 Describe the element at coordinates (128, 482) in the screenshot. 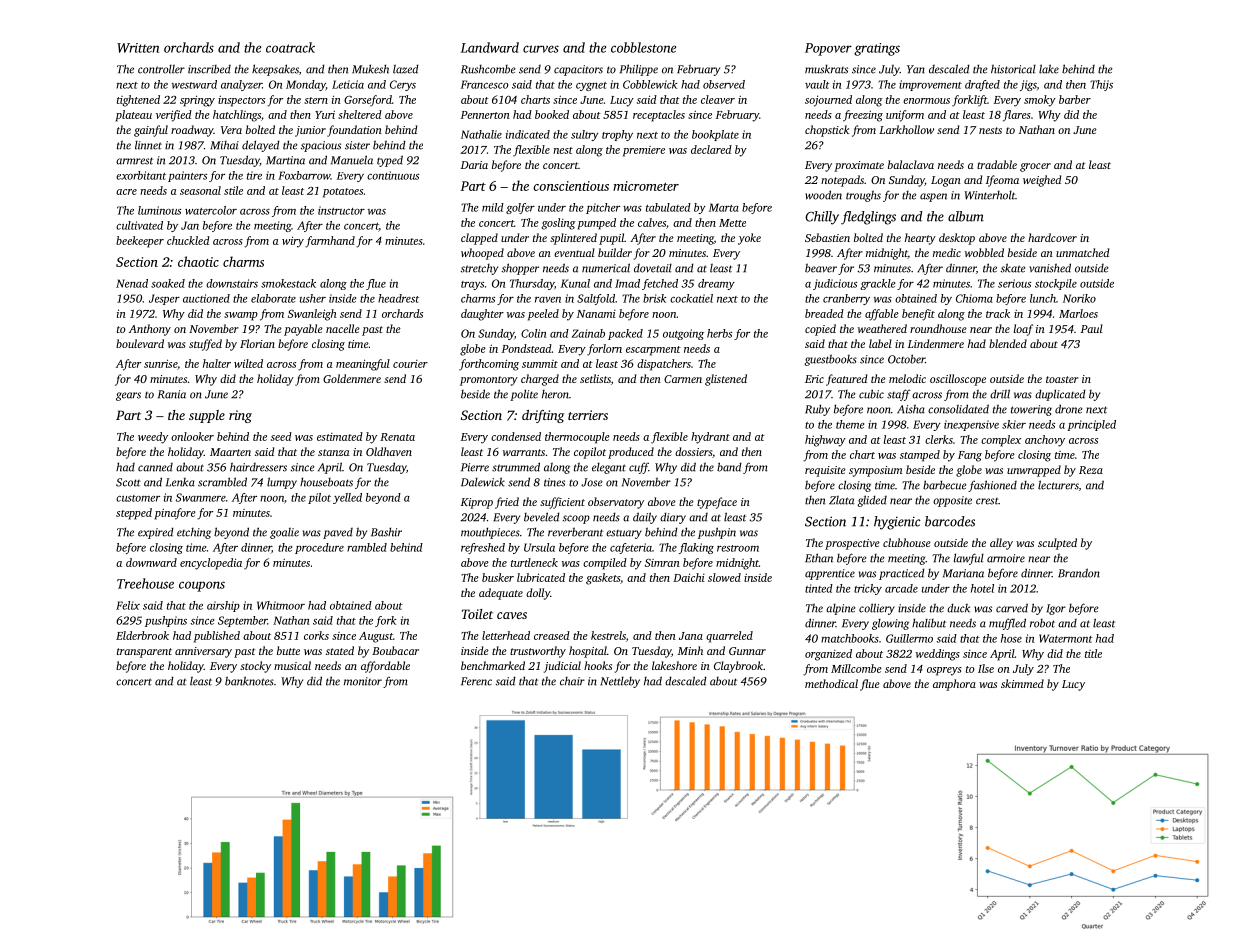

I see `Scott` at that location.
